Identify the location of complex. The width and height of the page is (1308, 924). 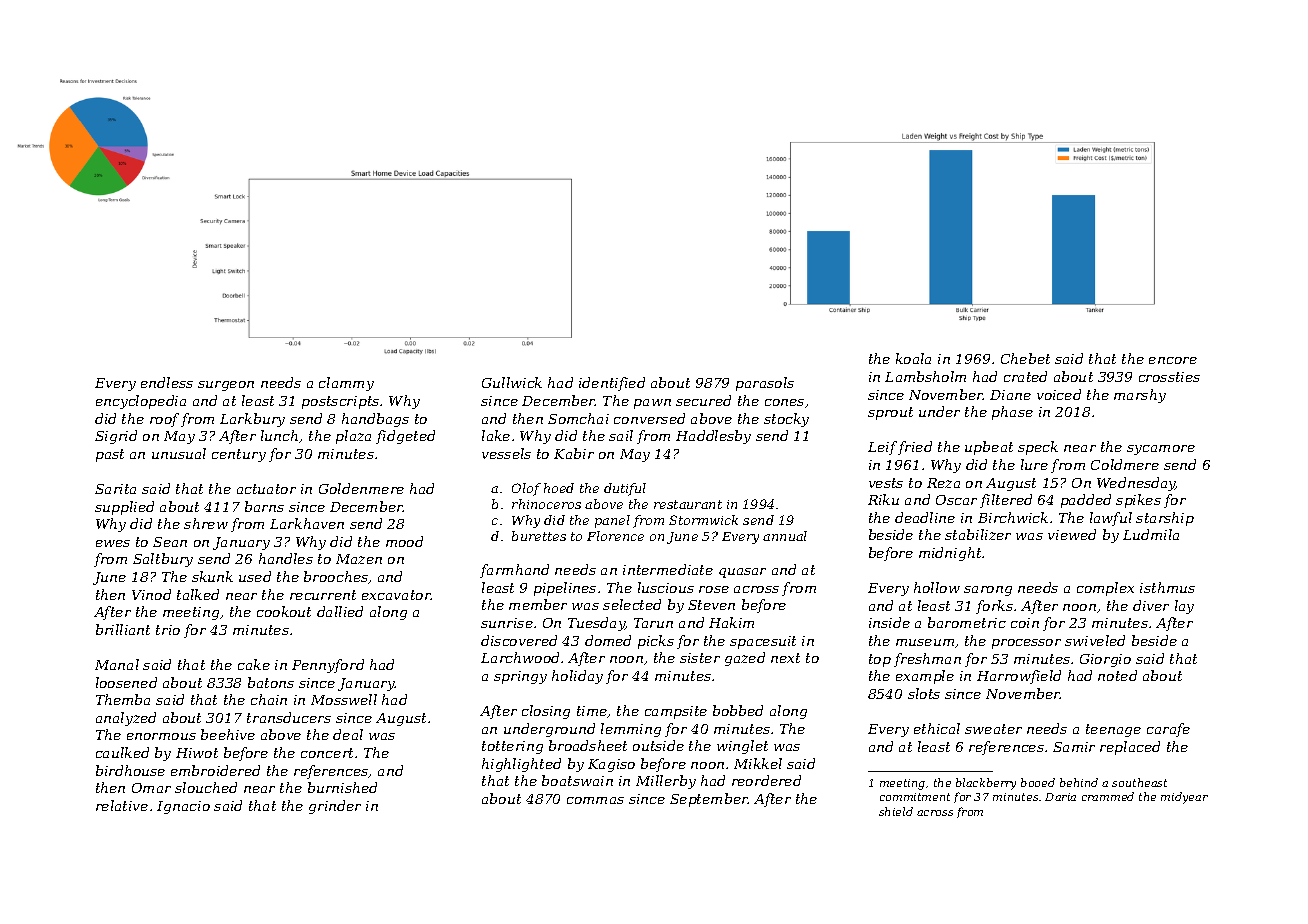
(1105, 589).
